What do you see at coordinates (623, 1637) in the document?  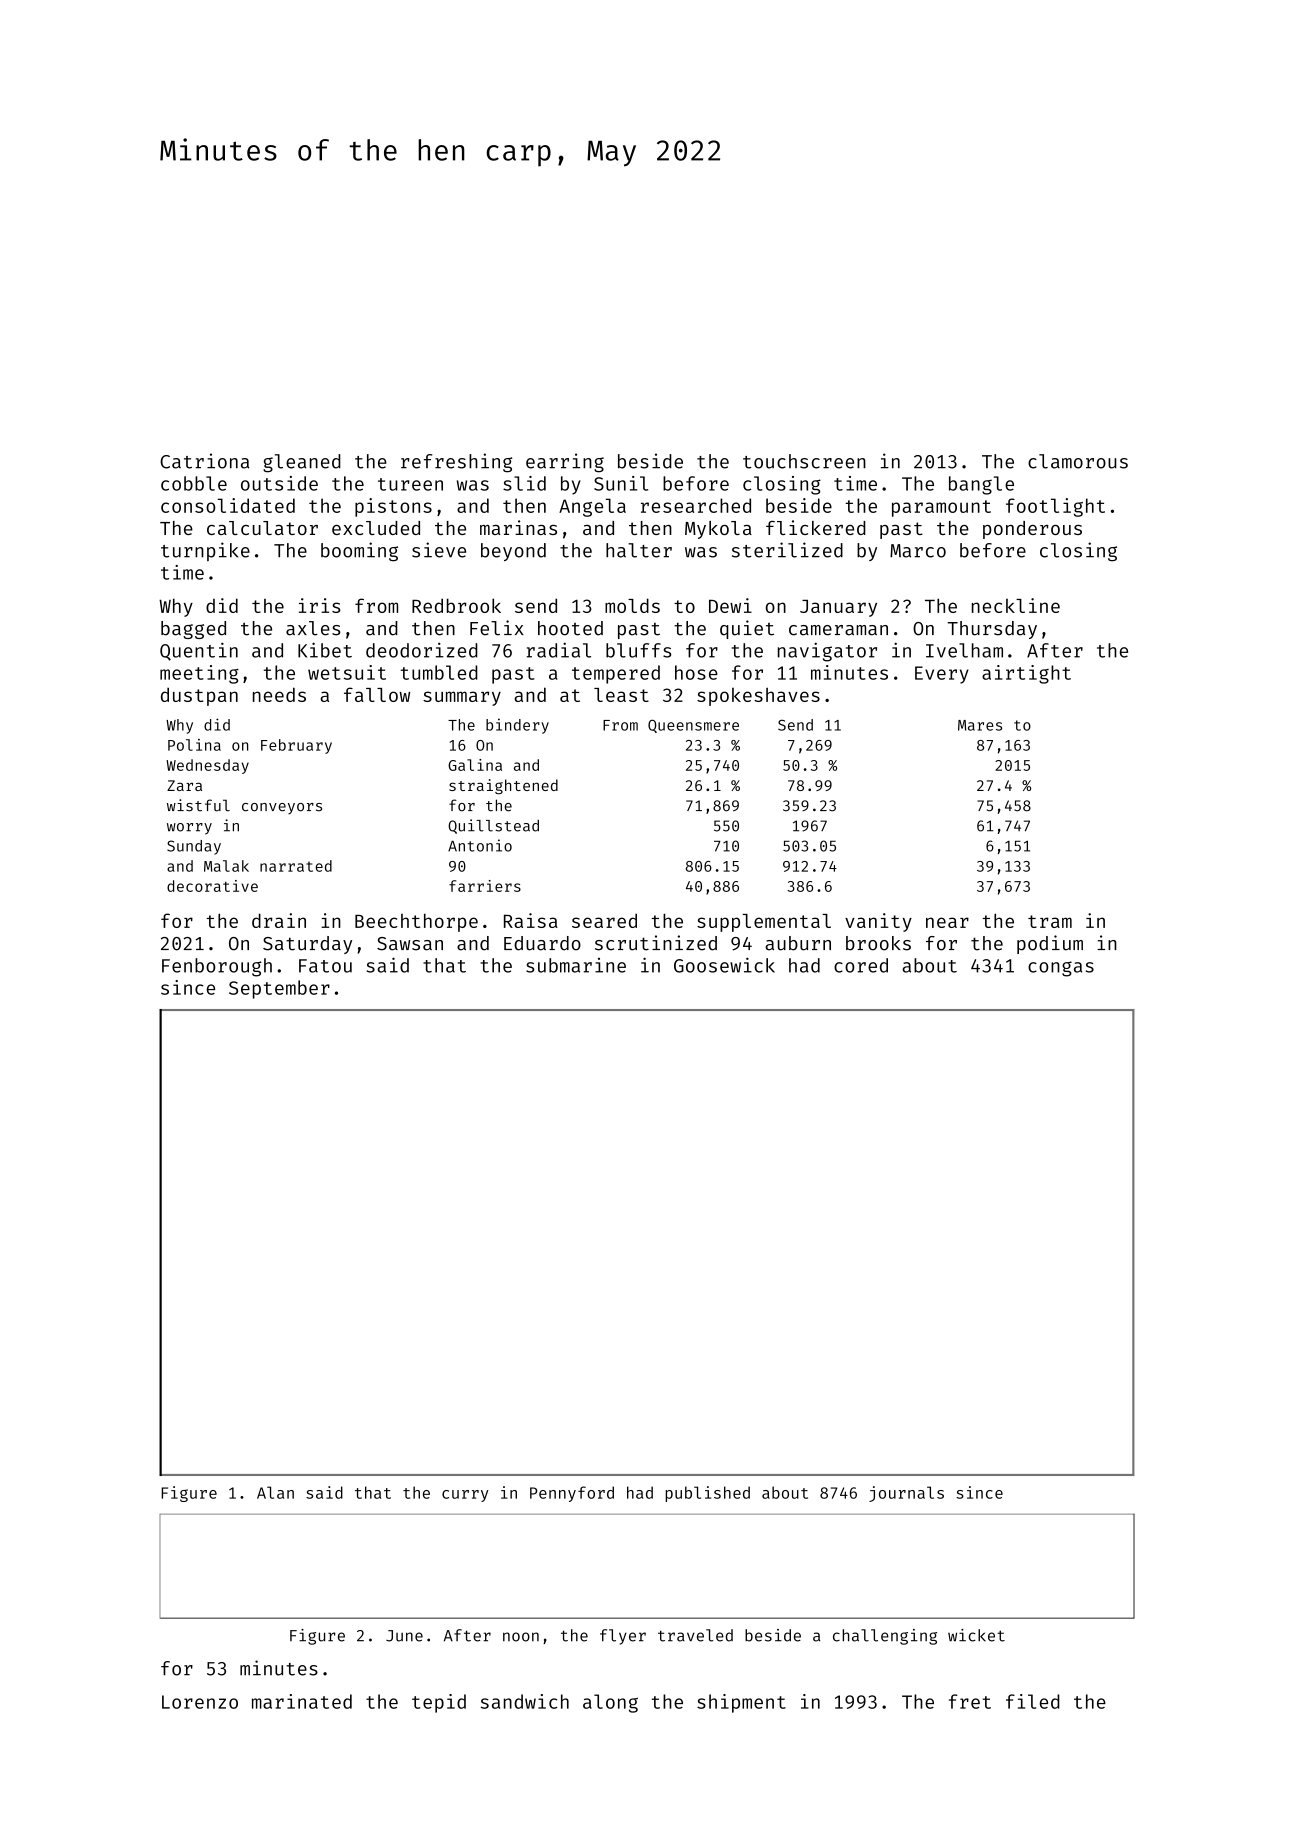 I see `flyer` at bounding box center [623, 1637].
